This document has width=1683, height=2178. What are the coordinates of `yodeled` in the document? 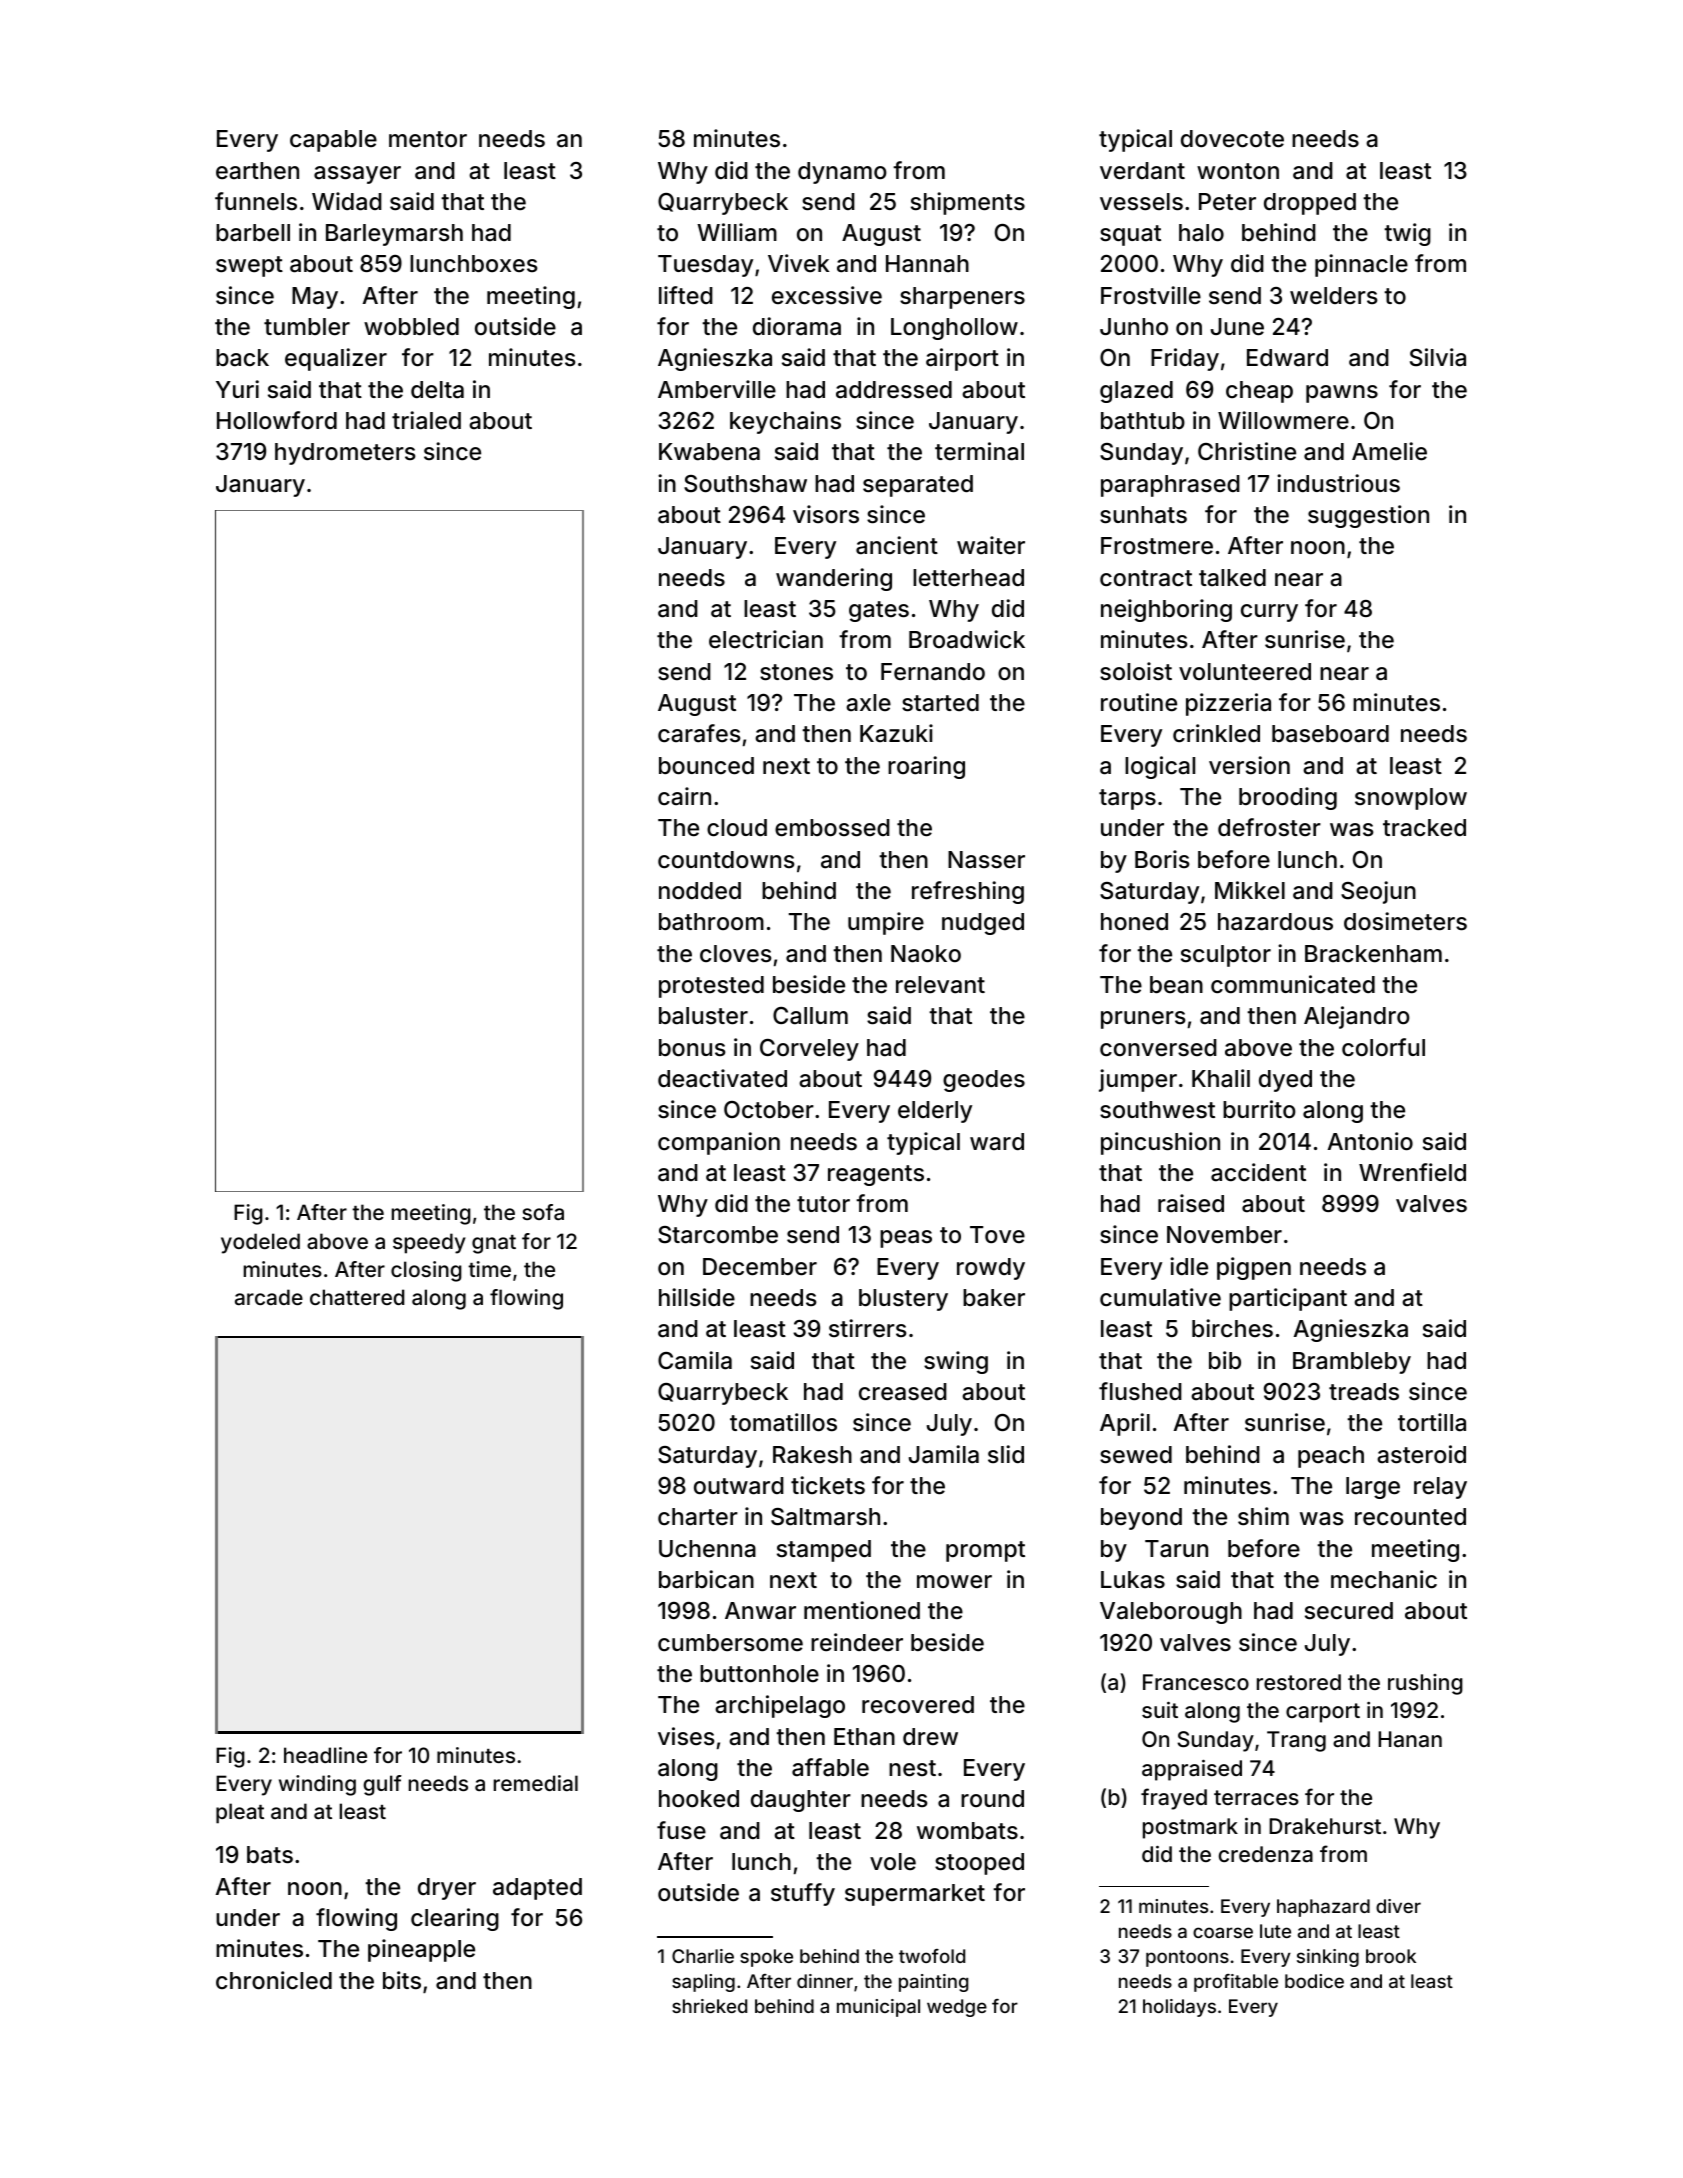 It's located at (260, 1243).
